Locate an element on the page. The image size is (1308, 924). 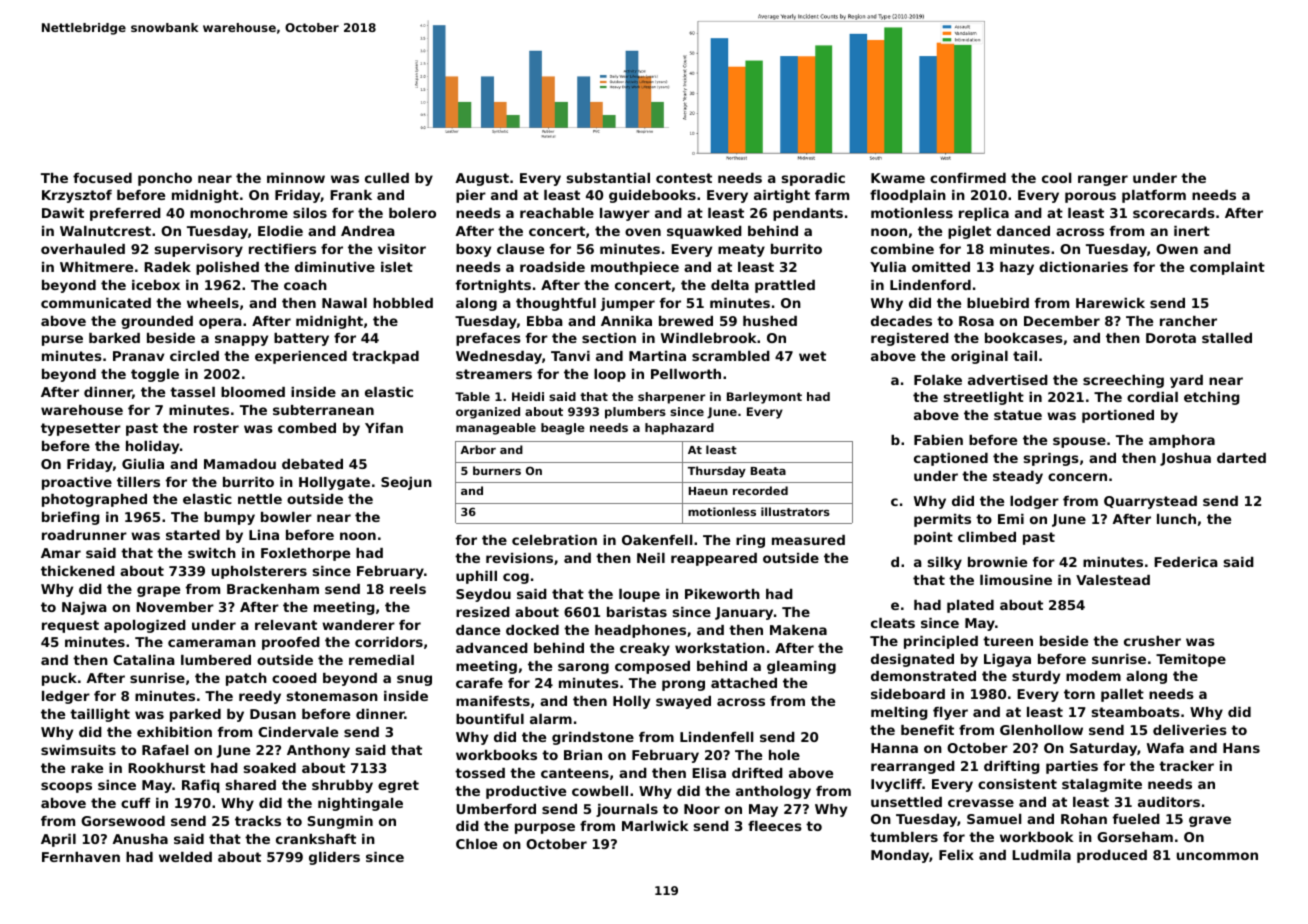
Beata is located at coordinates (768, 471).
